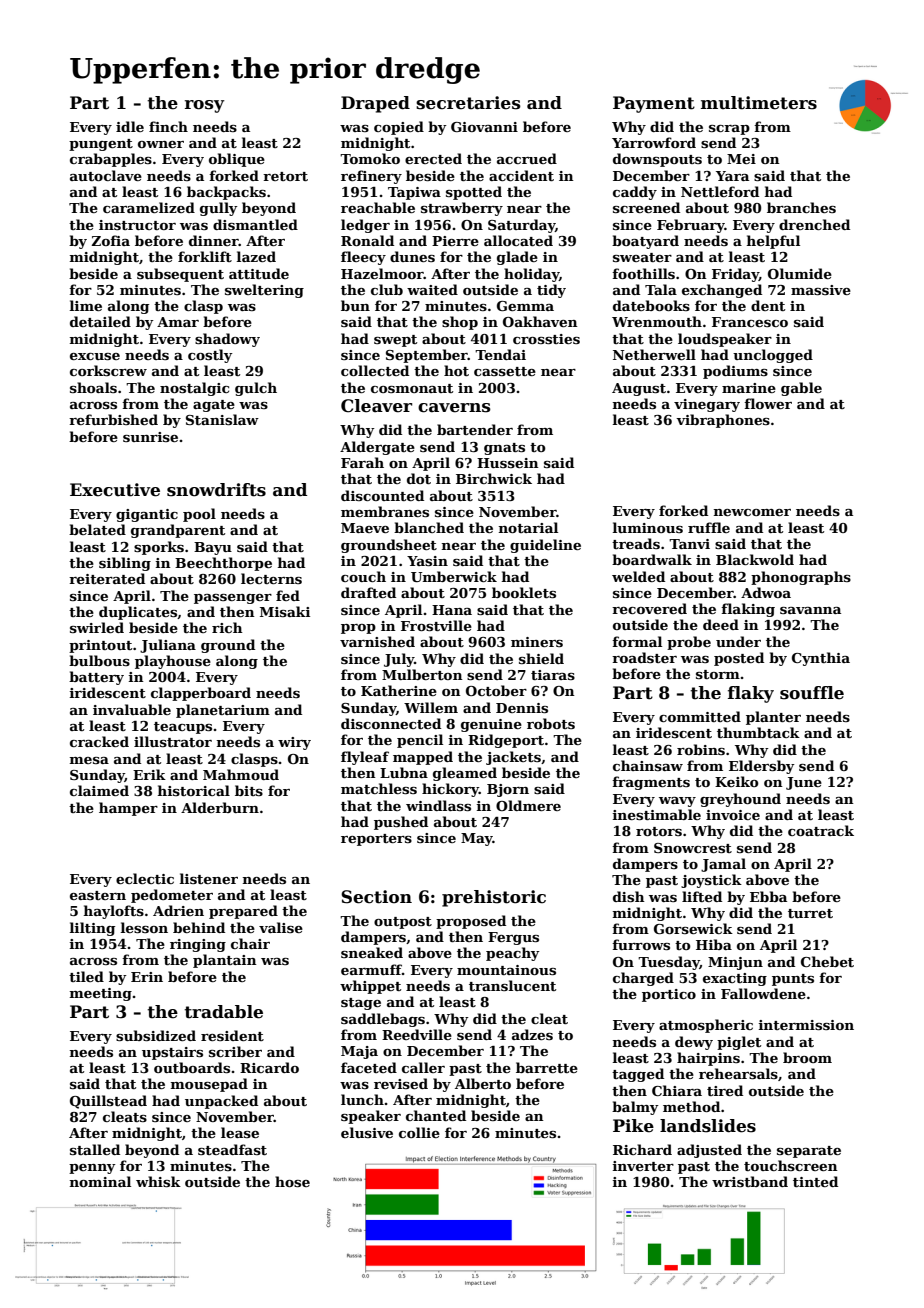  I want to click on newcomer, so click(752, 512).
